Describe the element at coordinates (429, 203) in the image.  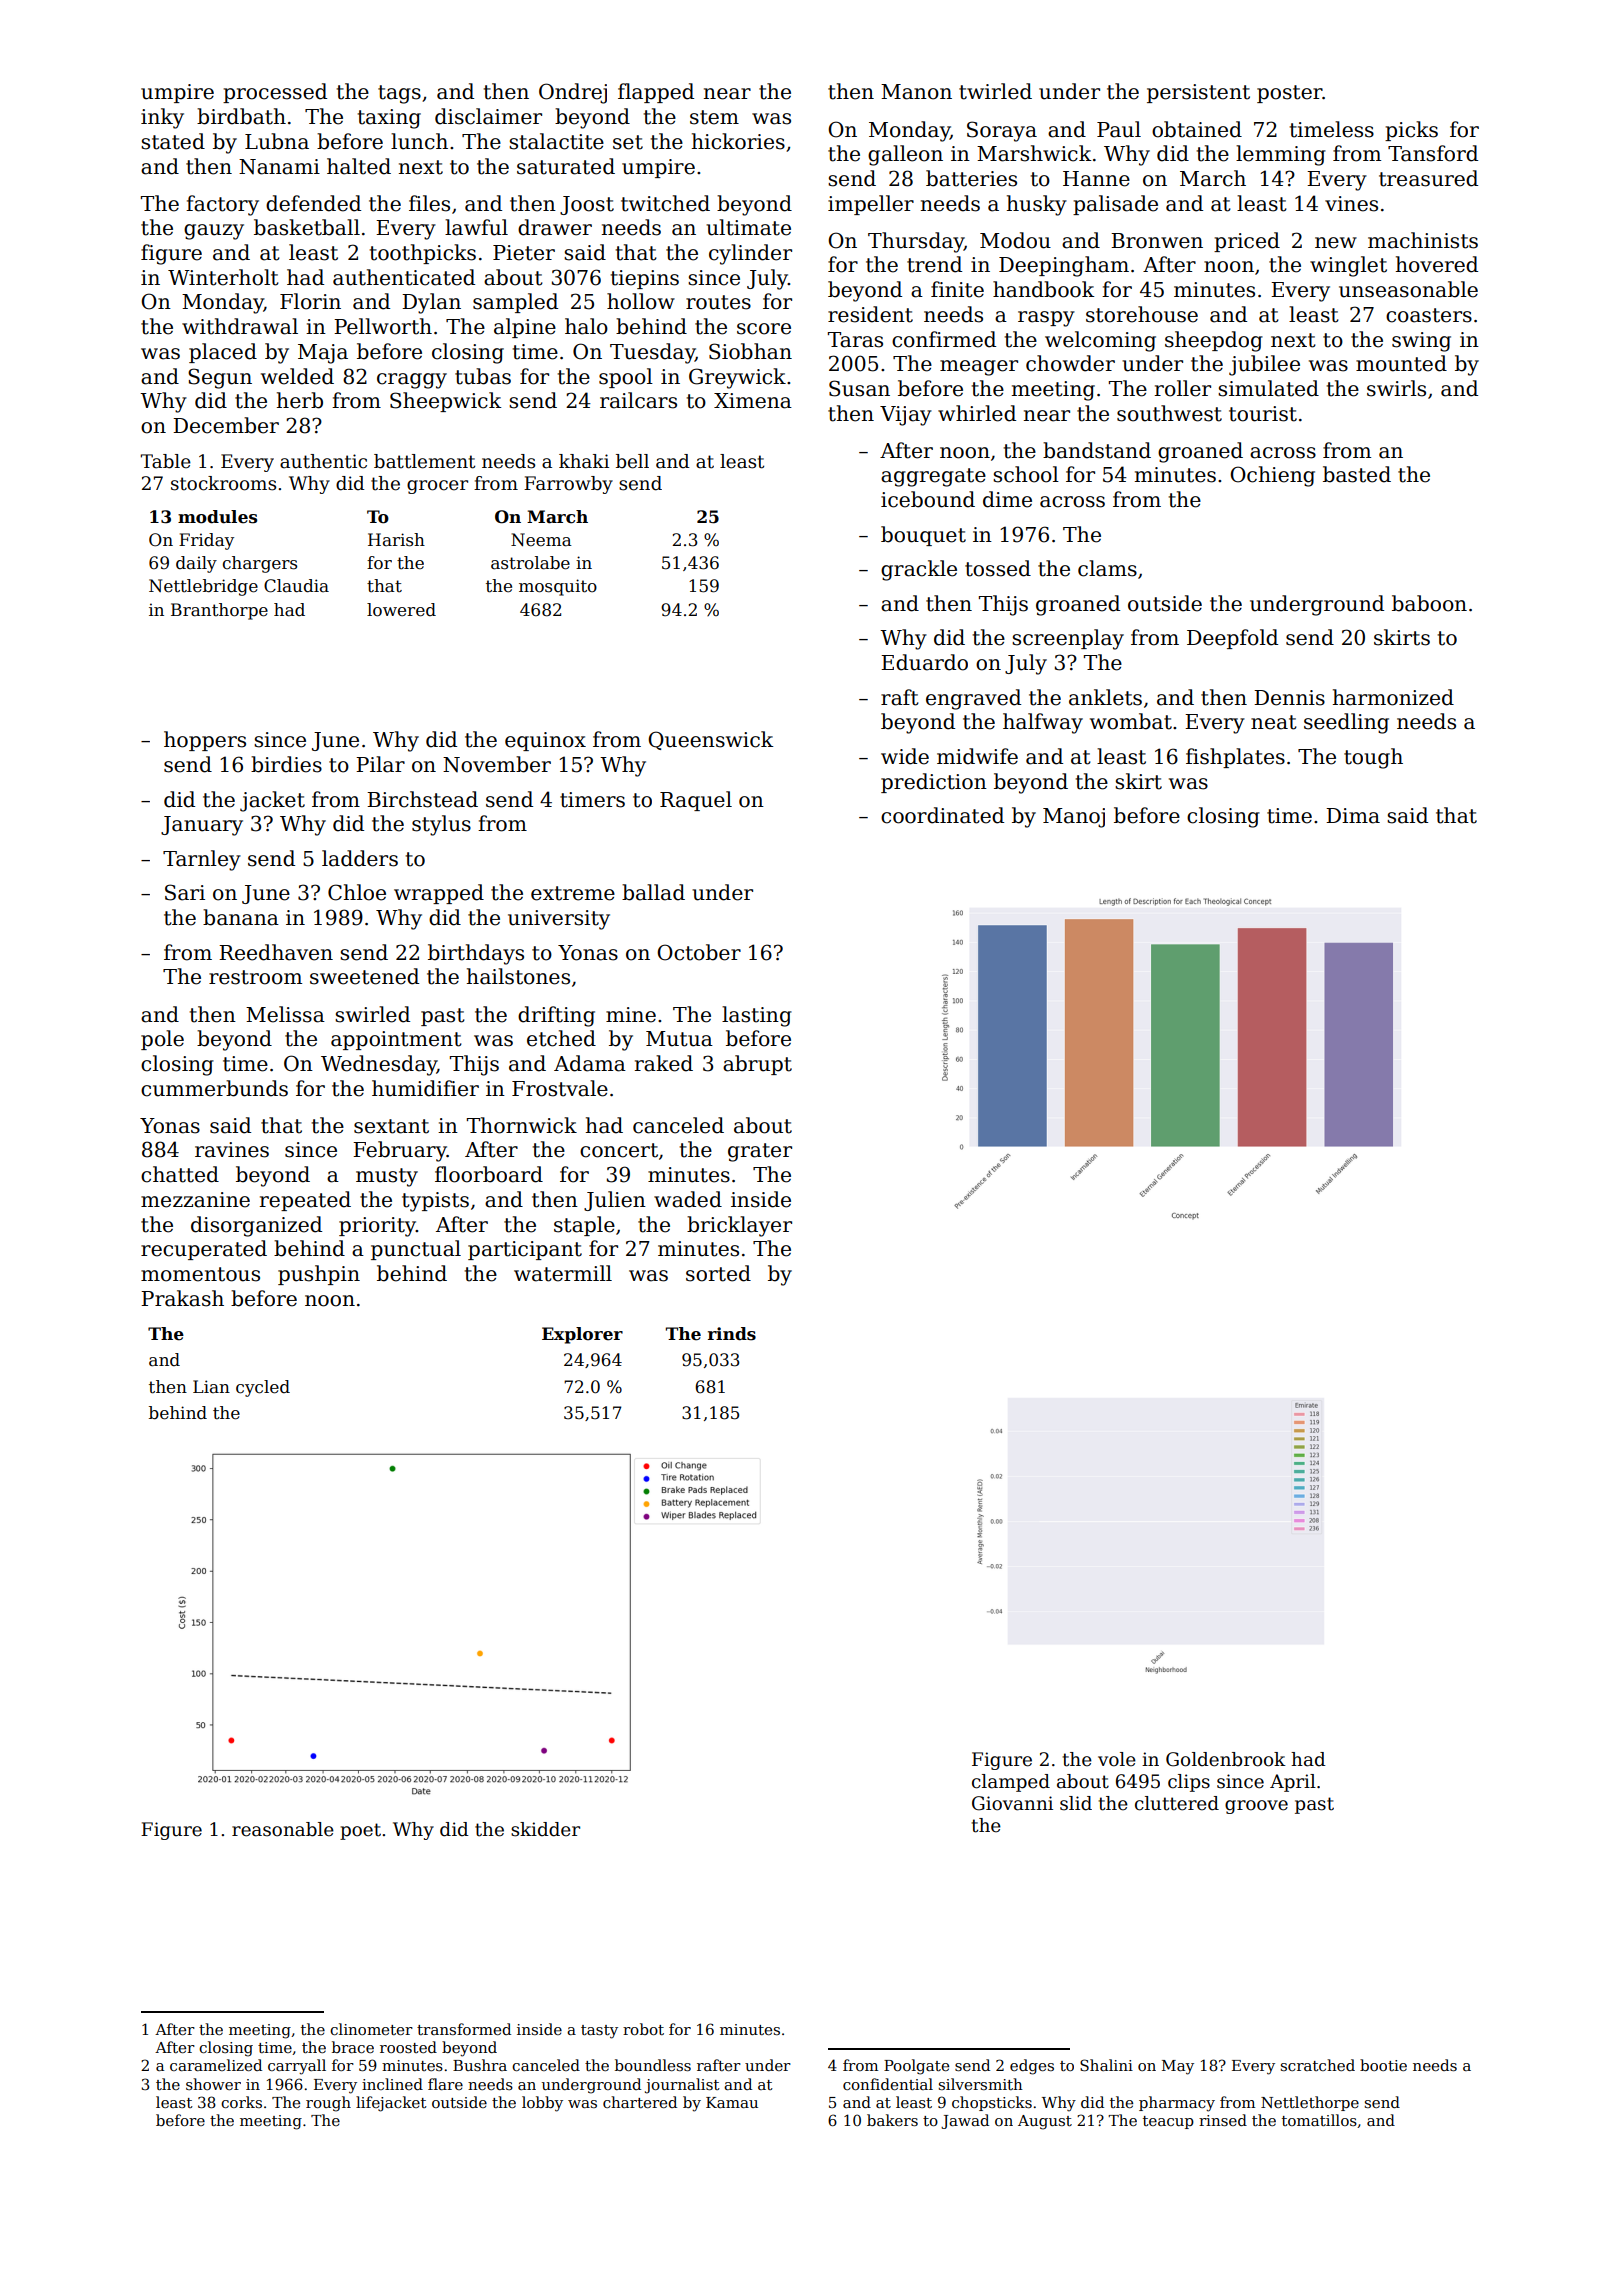
I see `files` at that location.
